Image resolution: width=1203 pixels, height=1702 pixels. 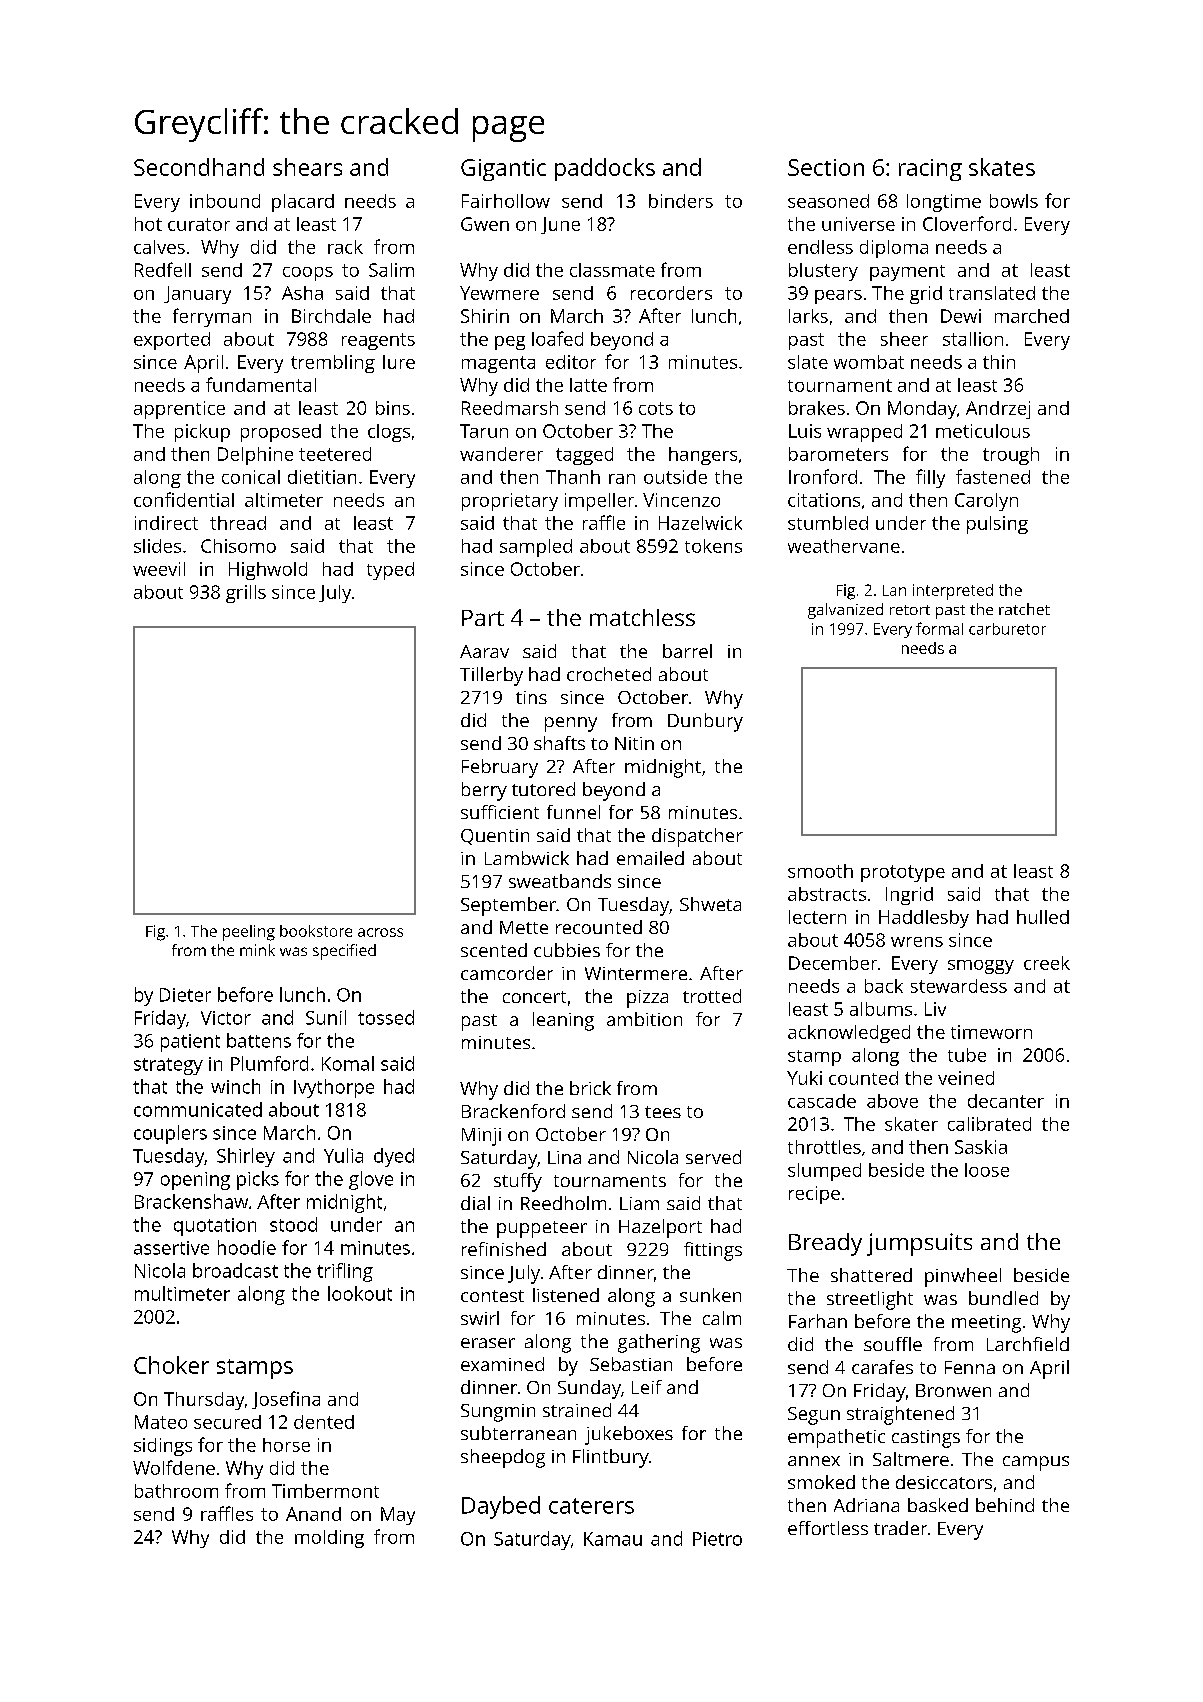 I want to click on peeling, so click(x=249, y=933).
